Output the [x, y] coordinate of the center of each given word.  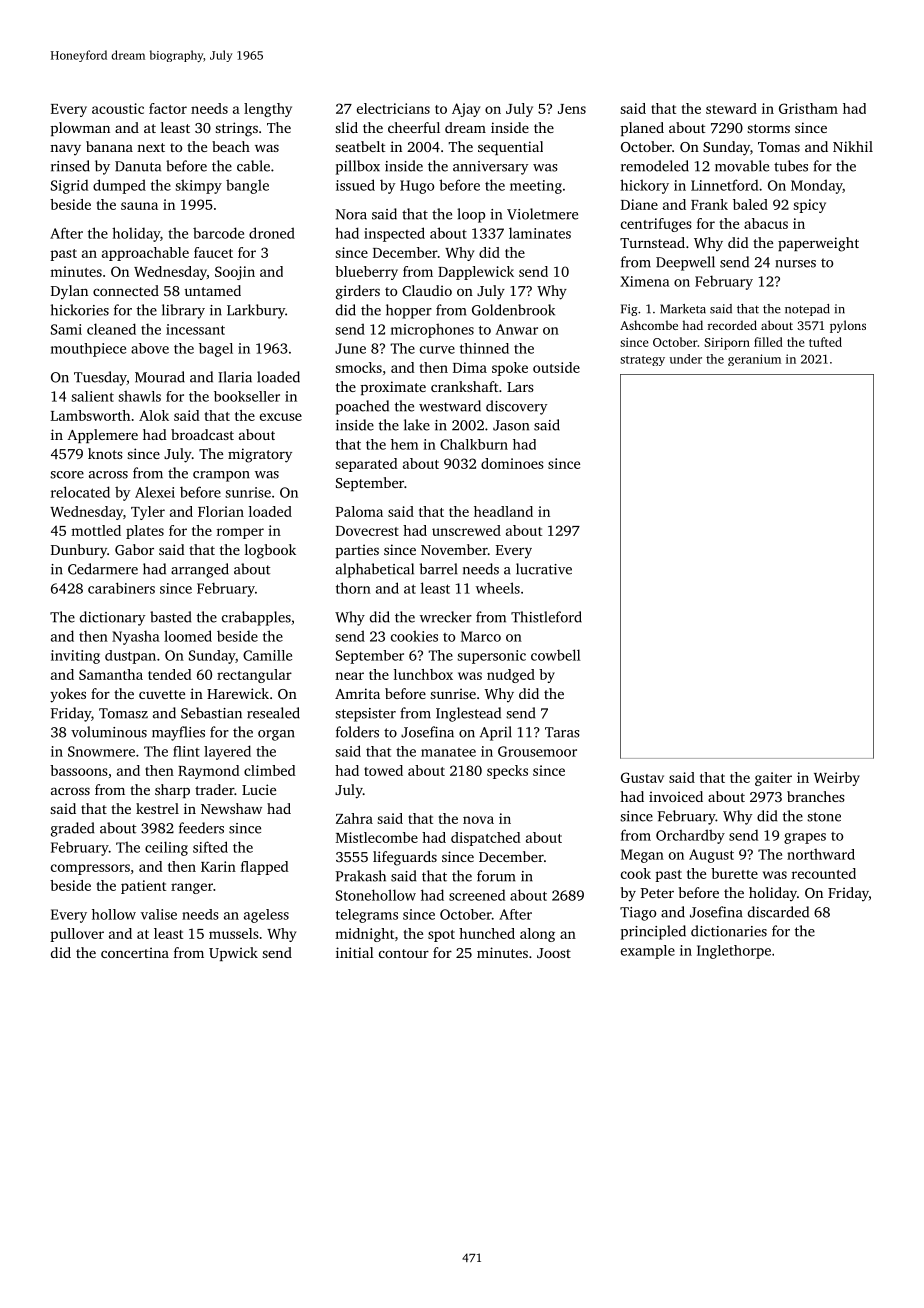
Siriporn [727, 344]
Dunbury [79, 551]
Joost [554, 953]
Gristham [808, 108]
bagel [216, 350]
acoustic [118, 108]
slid [346, 127]
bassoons [79, 770]
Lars [520, 387]
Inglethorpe [734, 952]
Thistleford [546, 617]
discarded [778, 912]
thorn [353, 588]
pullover [77, 935]
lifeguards [405, 858]
